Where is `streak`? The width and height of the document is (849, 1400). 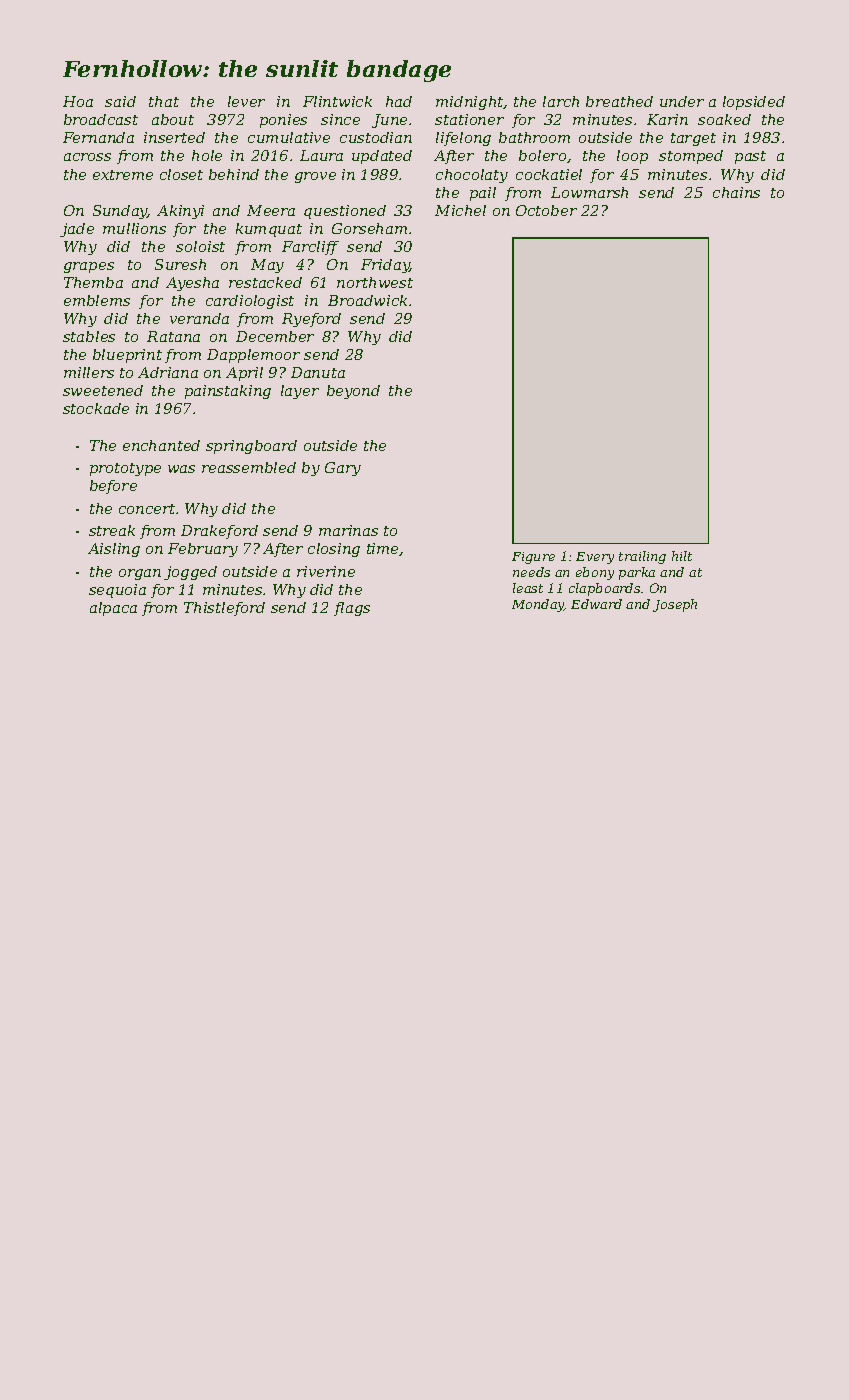
streak is located at coordinates (112, 530).
